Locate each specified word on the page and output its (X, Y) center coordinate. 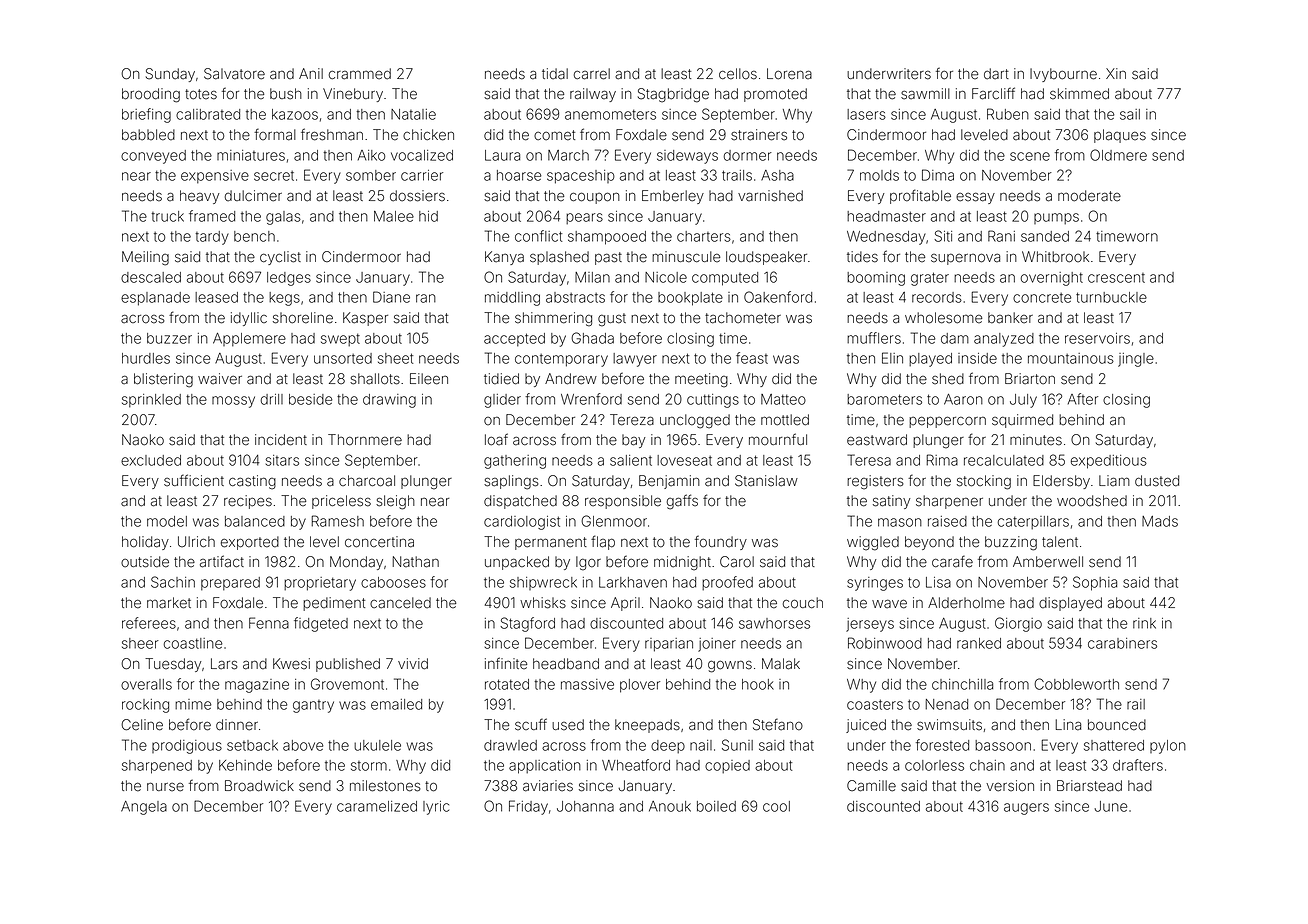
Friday (528, 807)
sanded (1045, 236)
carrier (422, 175)
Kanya (504, 258)
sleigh (395, 502)
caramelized (377, 806)
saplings (511, 482)
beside (311, 399)
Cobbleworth (1076, 684)
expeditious (1109, 462)
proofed (727, 583)
